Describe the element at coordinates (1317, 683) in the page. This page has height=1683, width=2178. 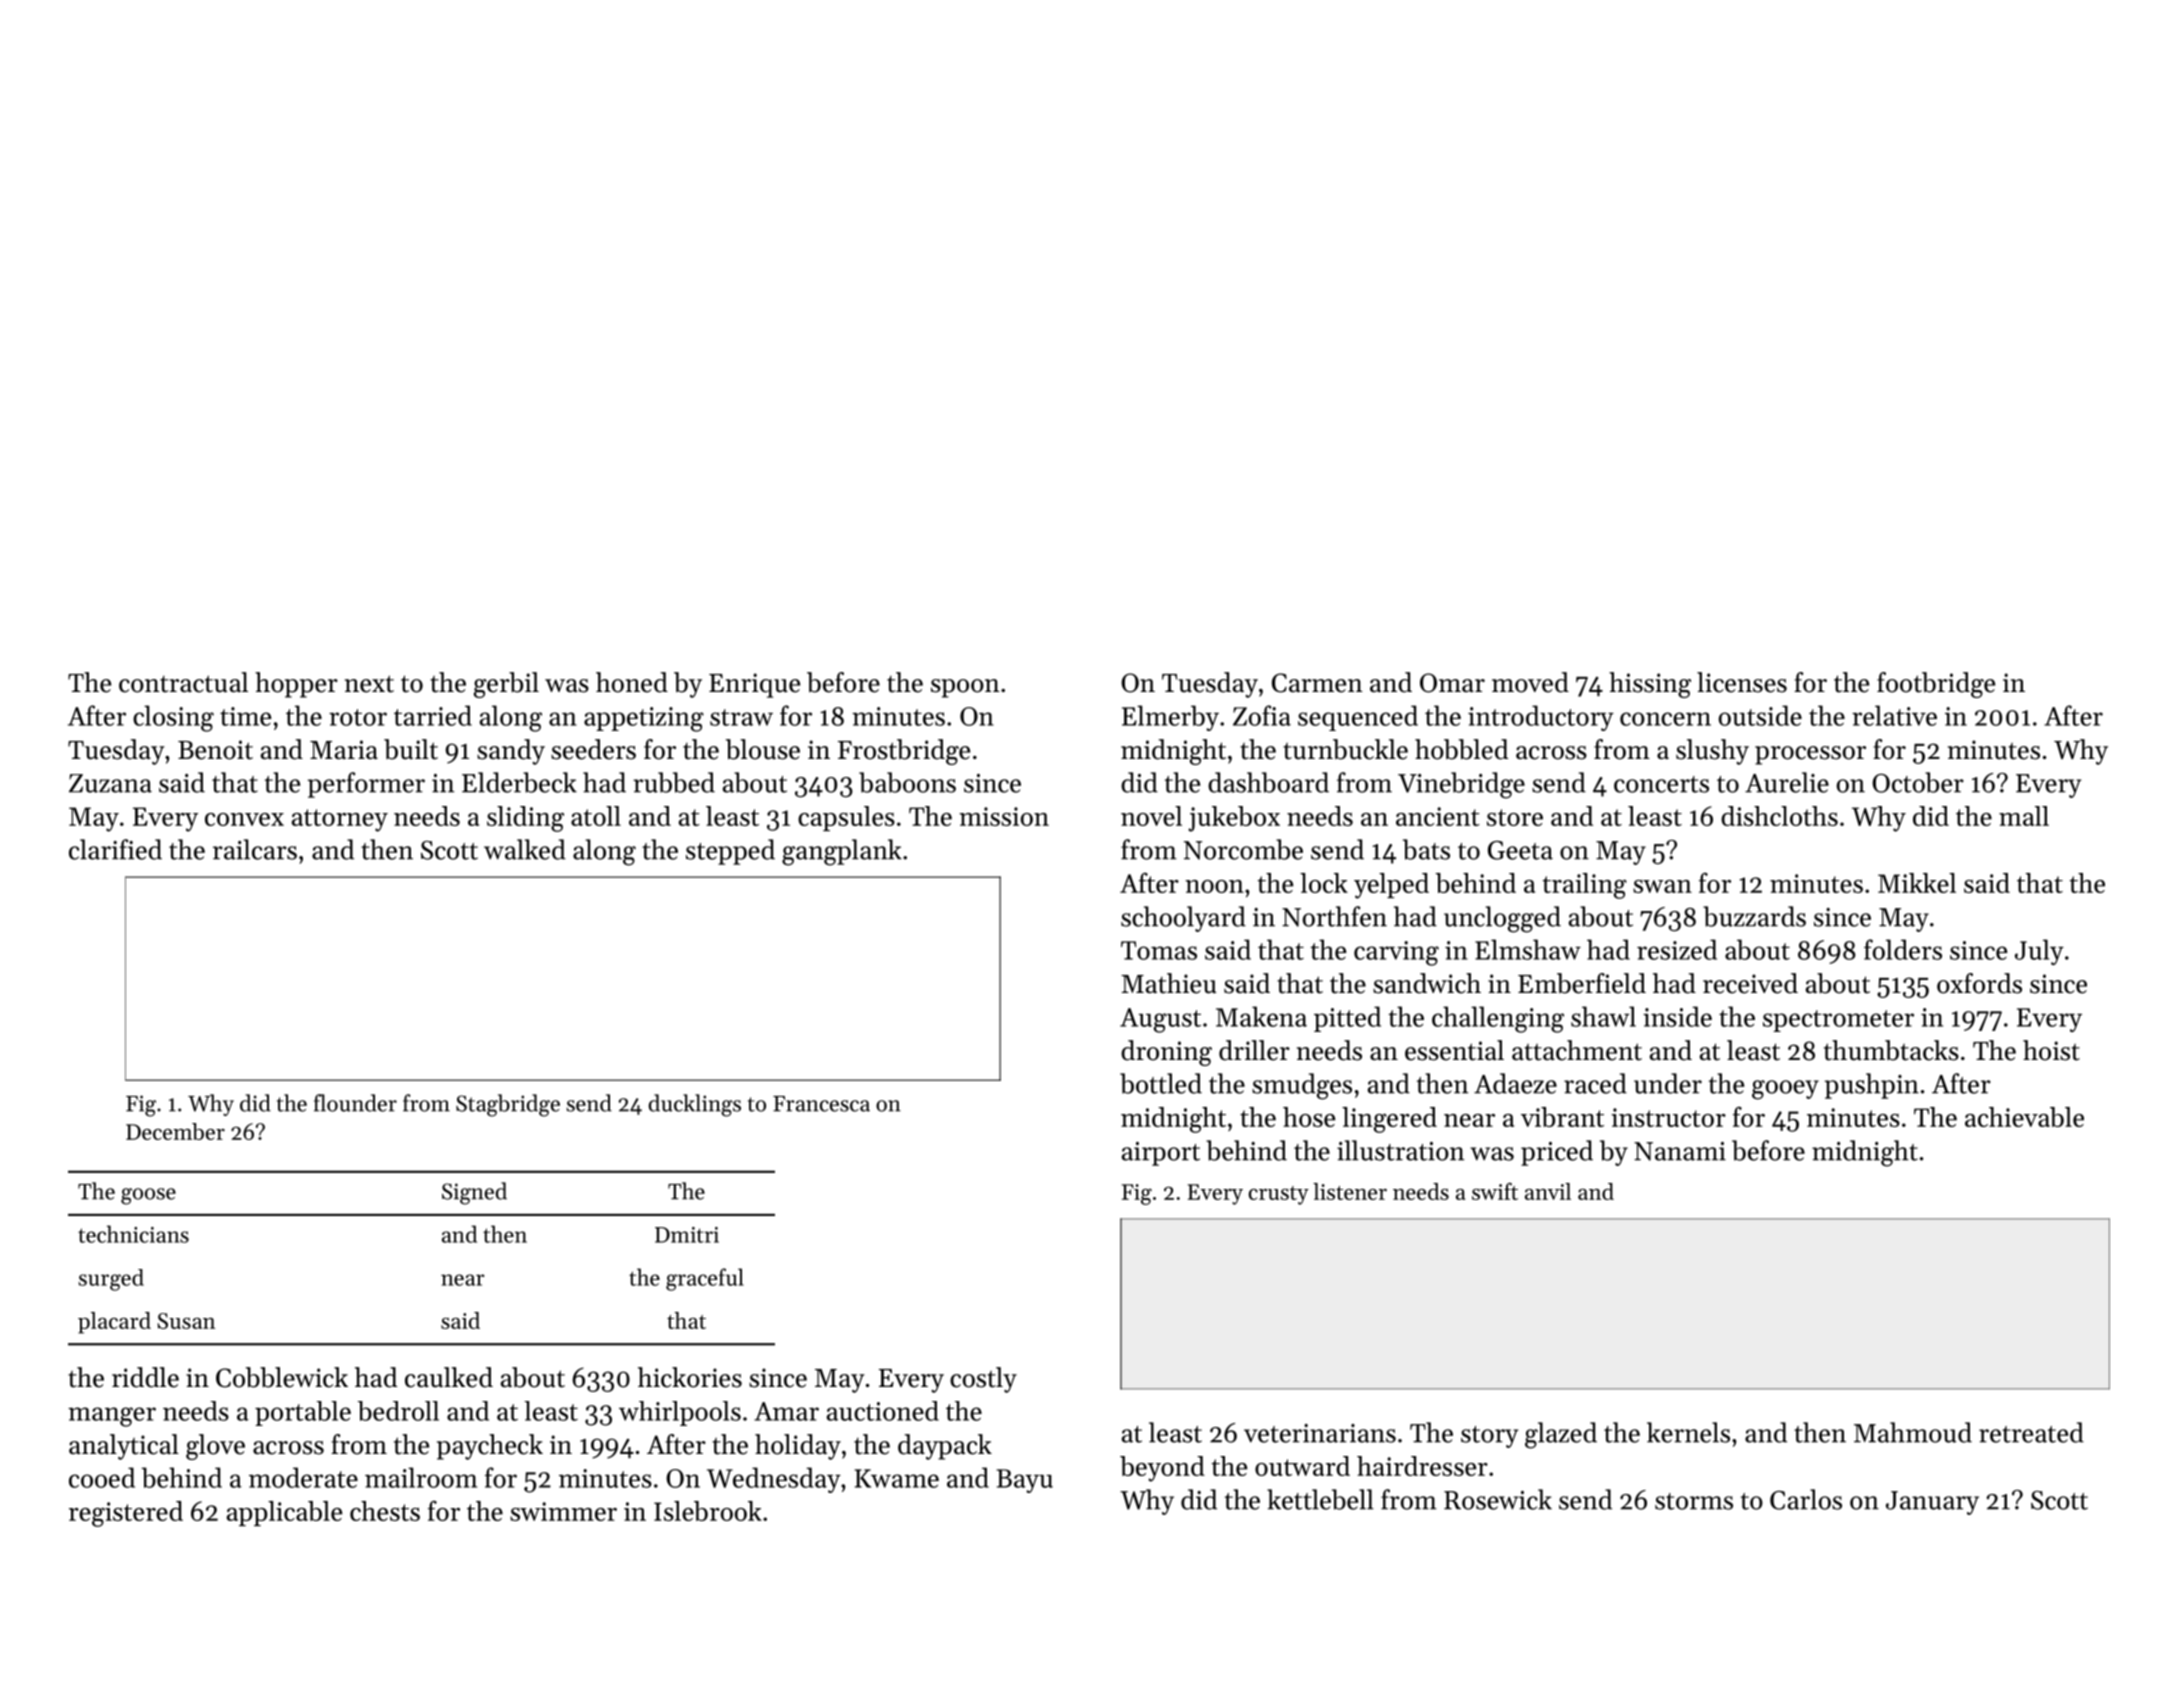
I see `Carmen` at that location.
